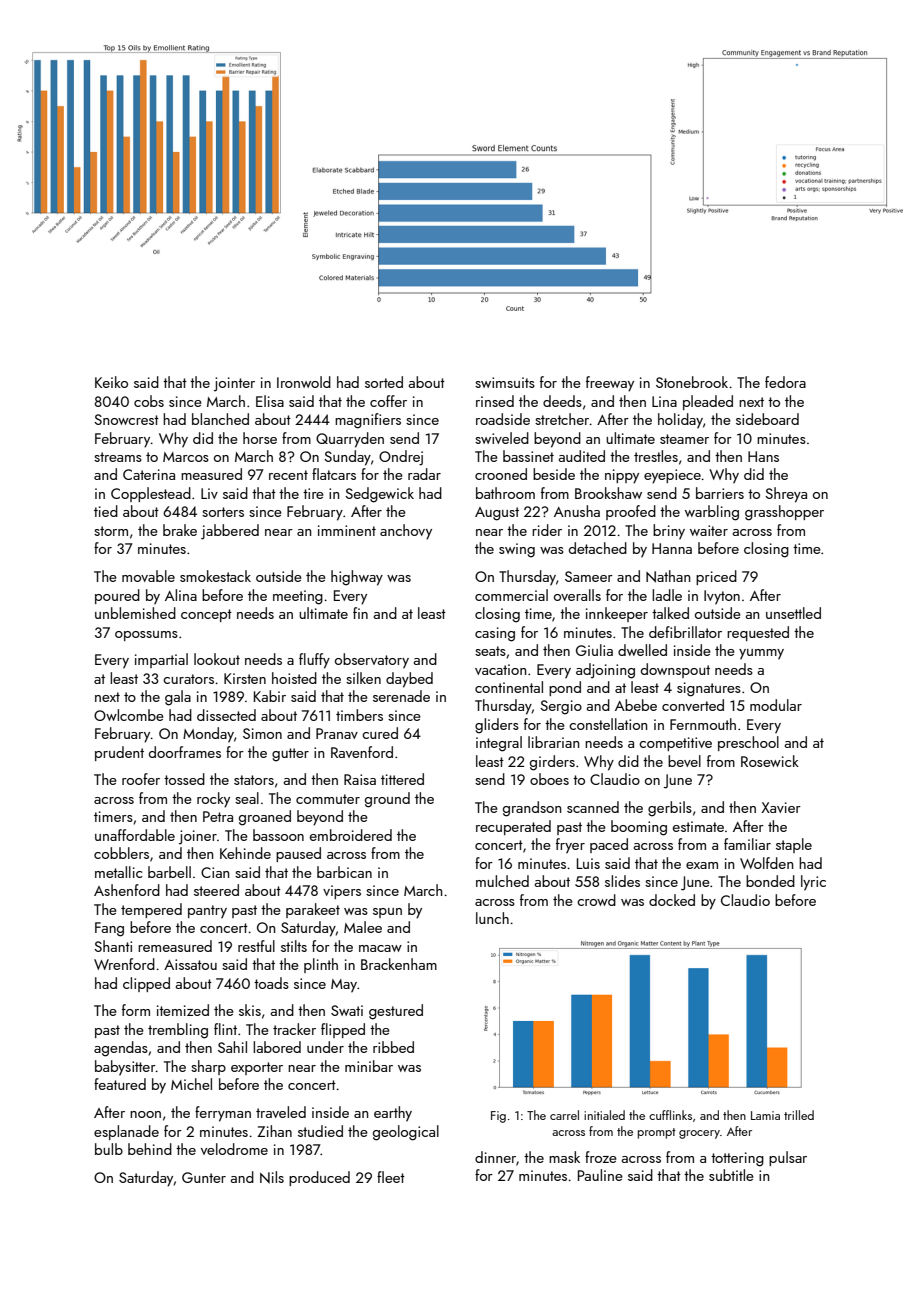 Image resolution: width=924 pixels, height=1308 pixels. I want to click on cobs, so click(149, 401).
